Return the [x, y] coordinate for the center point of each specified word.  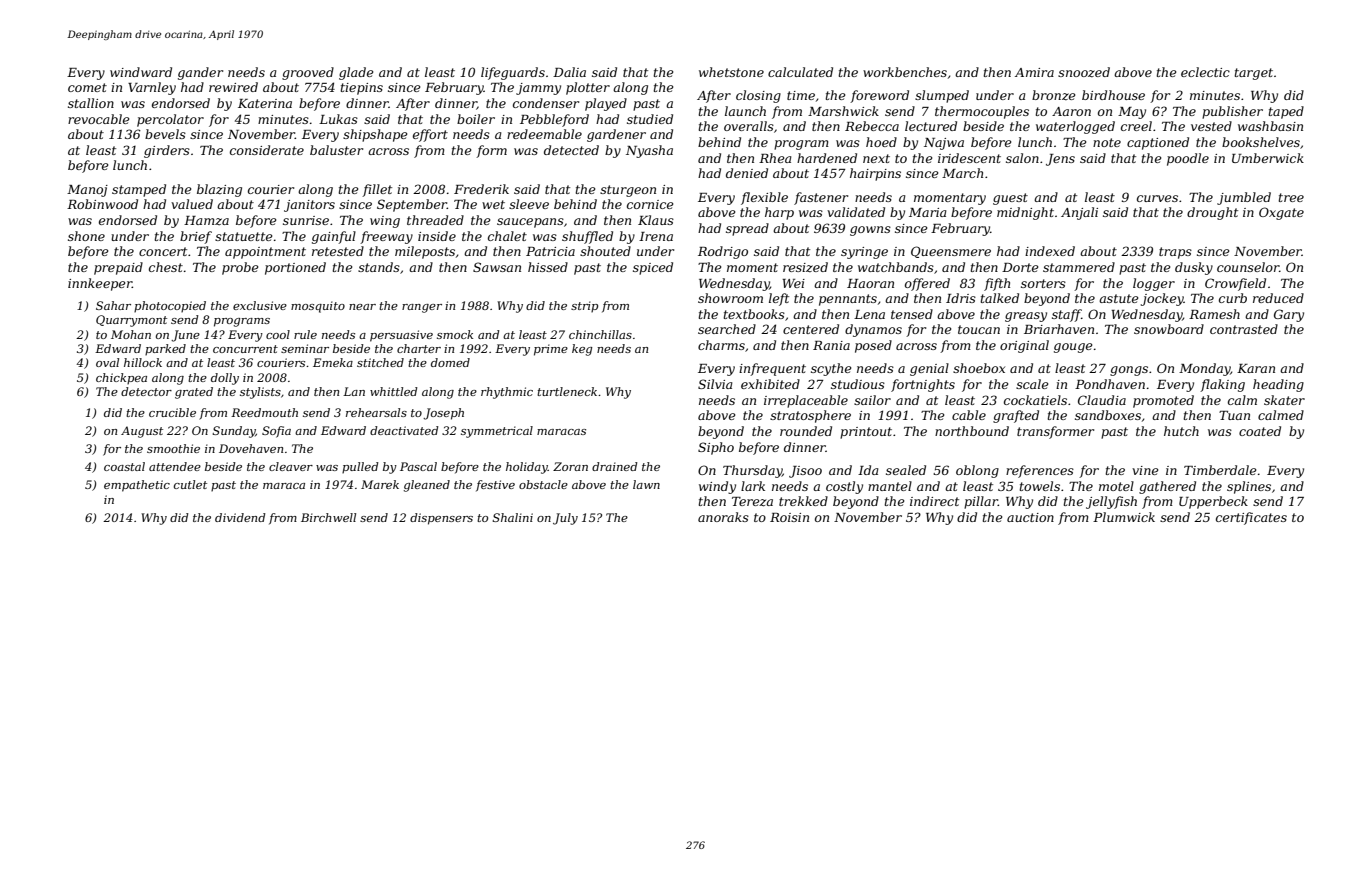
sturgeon [628, 191]
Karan [1256, 368]
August [142, 432]
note [1107, 142]
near [362, 307]
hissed [548, 267]
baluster [336, 150]
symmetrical [497, 432]
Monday [1204, 369]
